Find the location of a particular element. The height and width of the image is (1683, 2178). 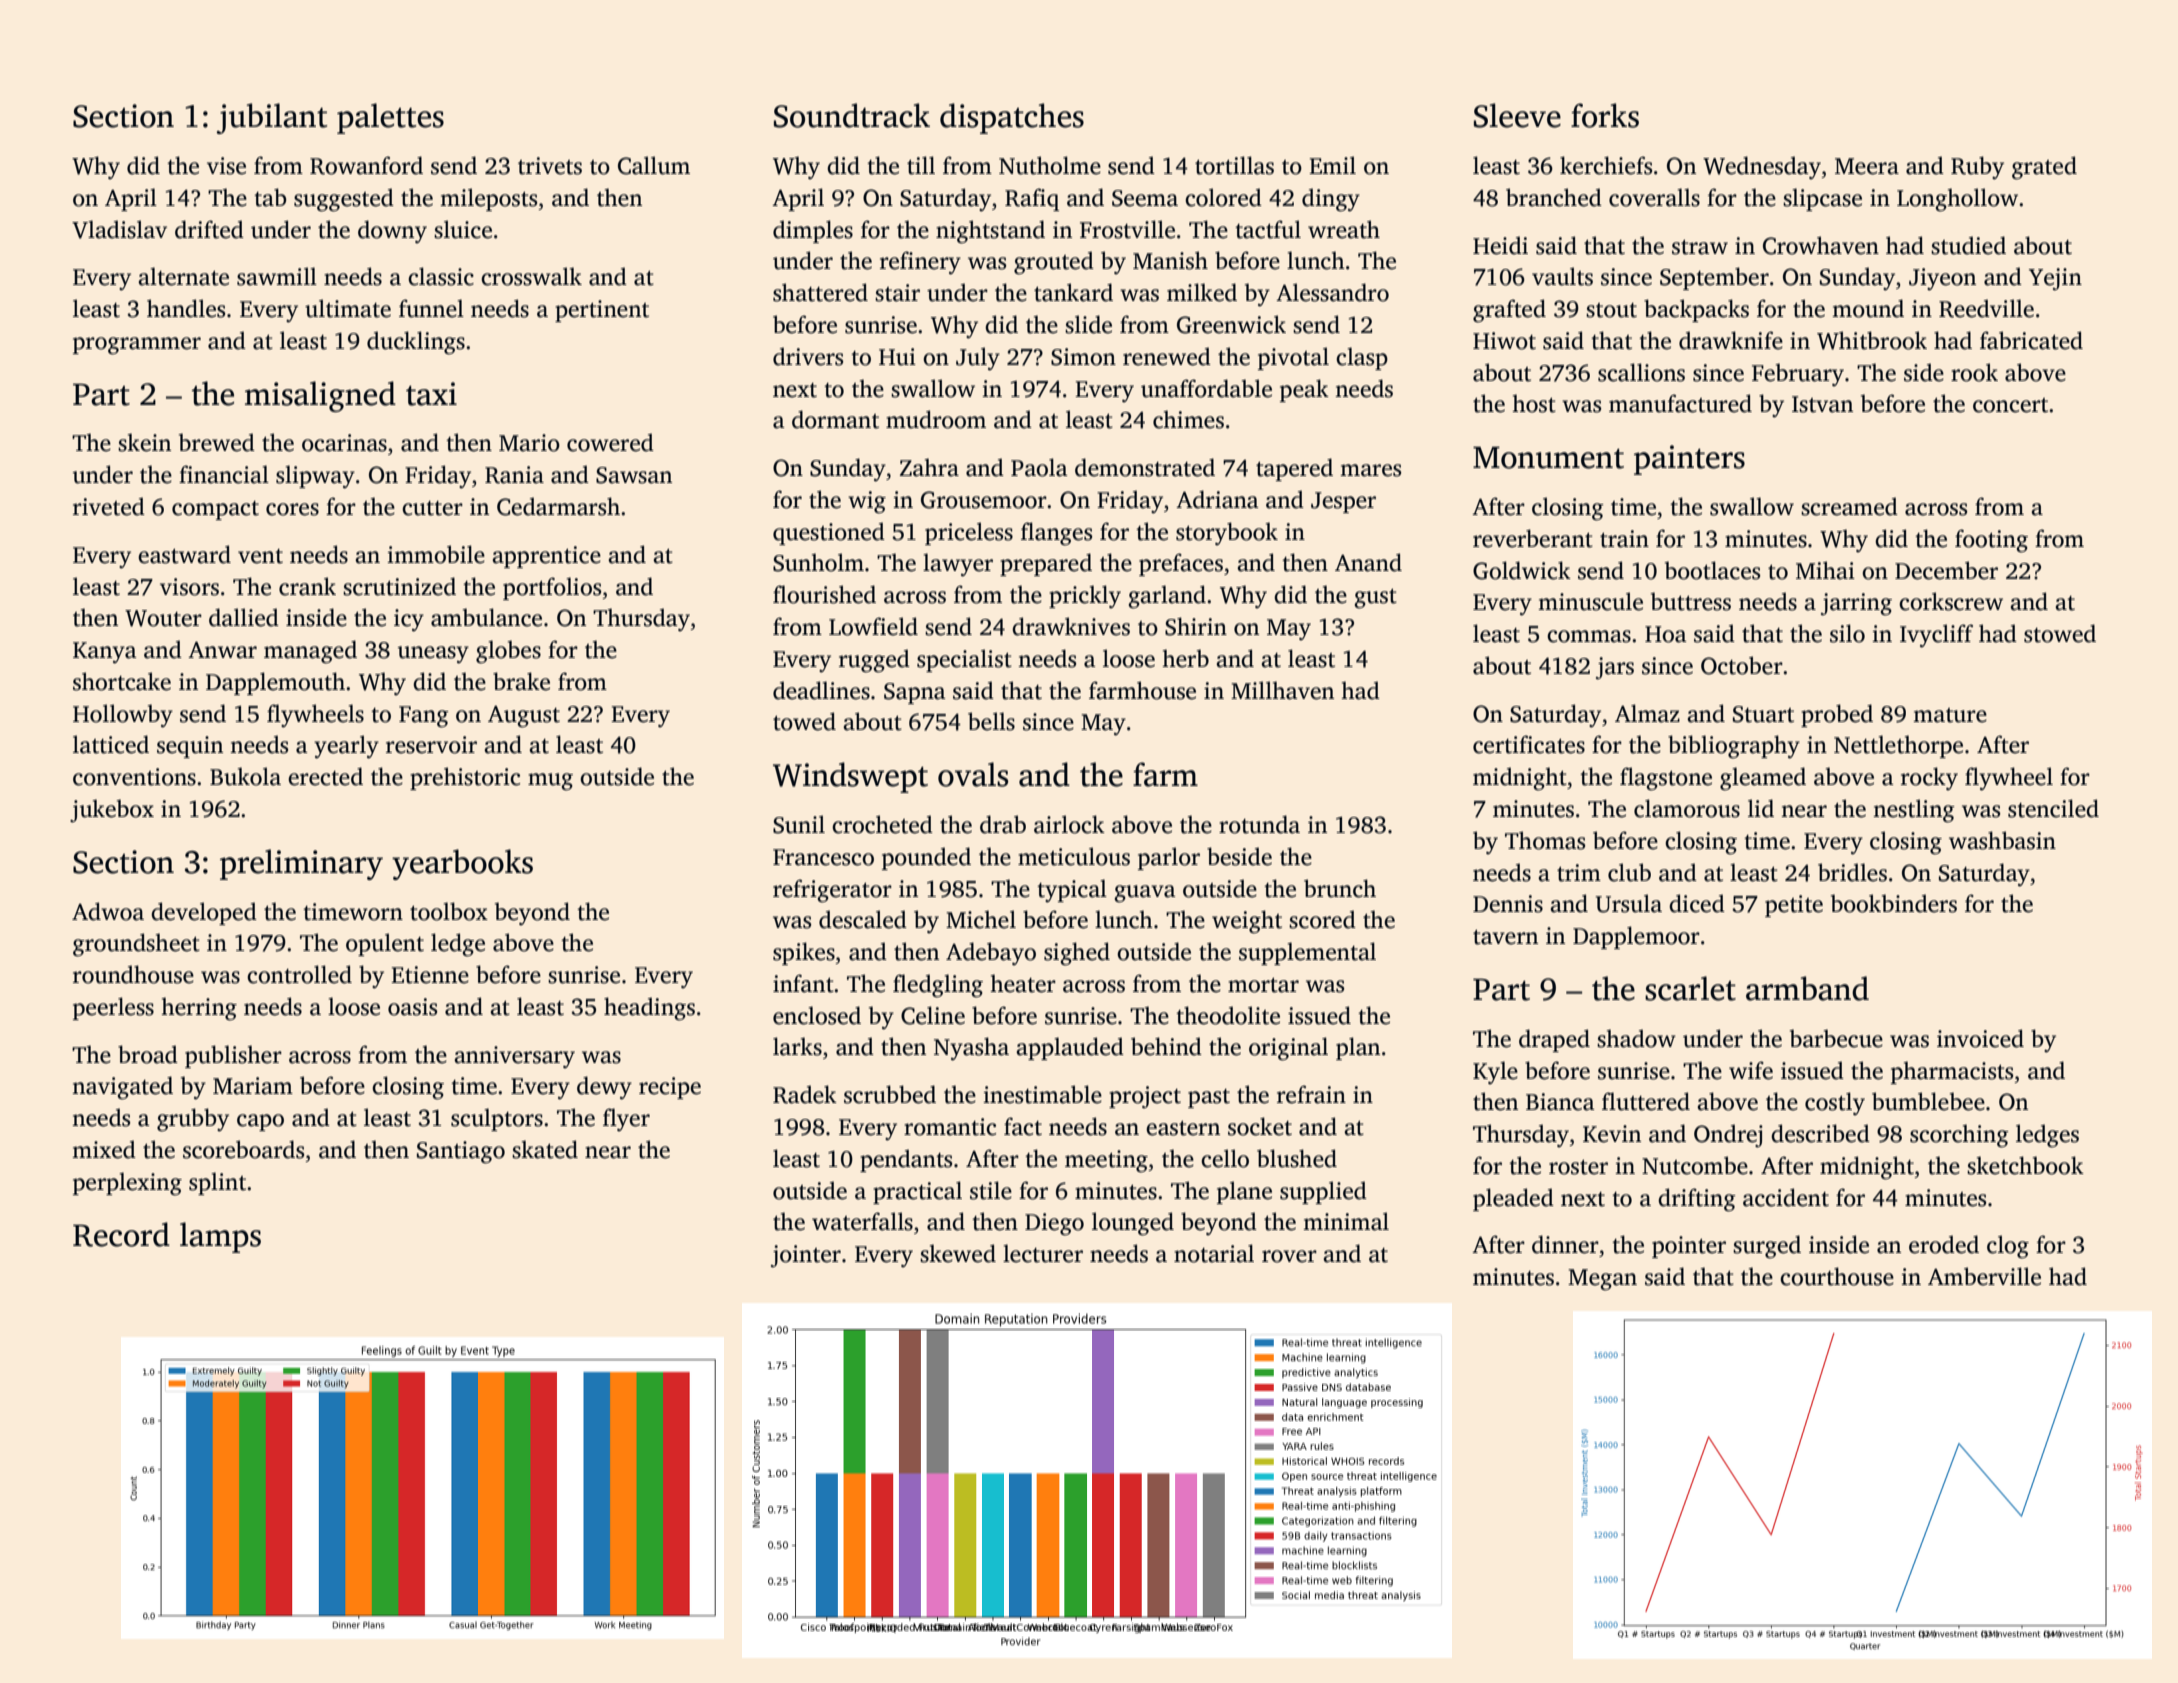

ultimate is located at coordinates (348, 308).
